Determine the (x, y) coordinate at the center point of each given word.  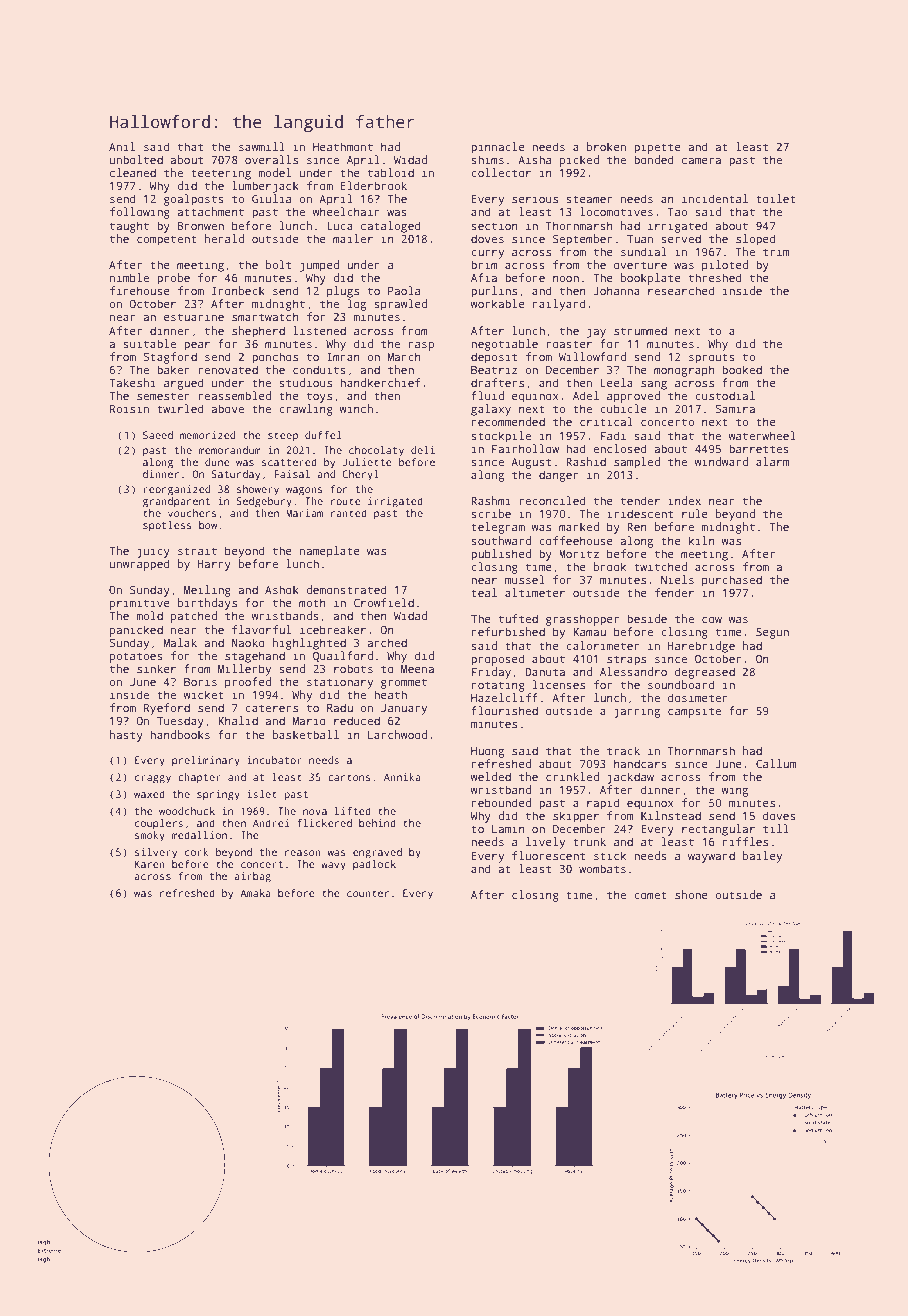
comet (650, 895)
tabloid (391, 172)
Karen (150, 864)
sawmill (262, 146)
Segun (772, 633)
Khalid (238, 720)
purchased (732, 581)
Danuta (545, 672)
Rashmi (491, 500)
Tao (677, 212)
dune (217, 462)
